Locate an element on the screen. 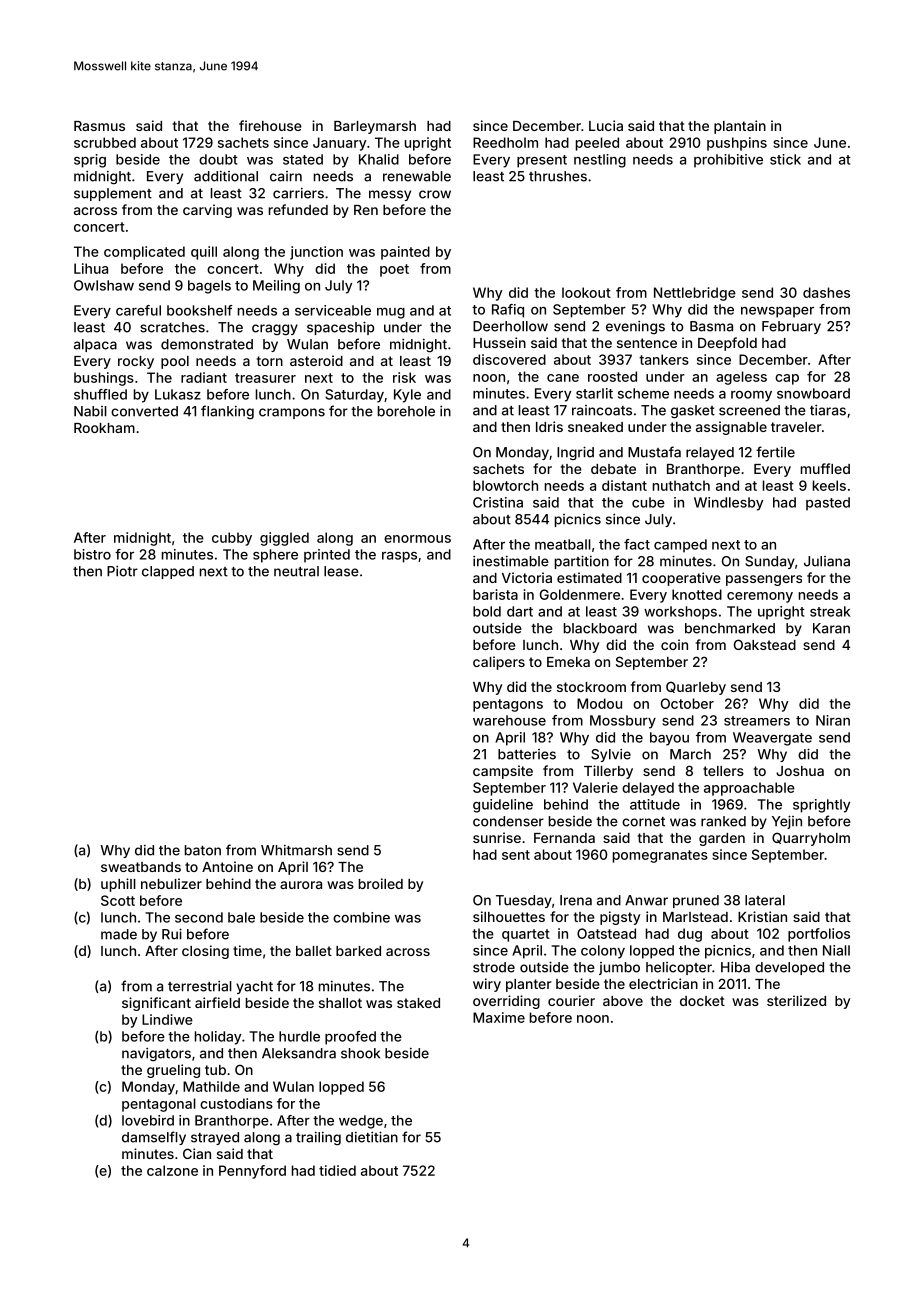 Image resolution: width=924 pixels, height=1308 pixels. staked is located at coordinates (418, 1003).
